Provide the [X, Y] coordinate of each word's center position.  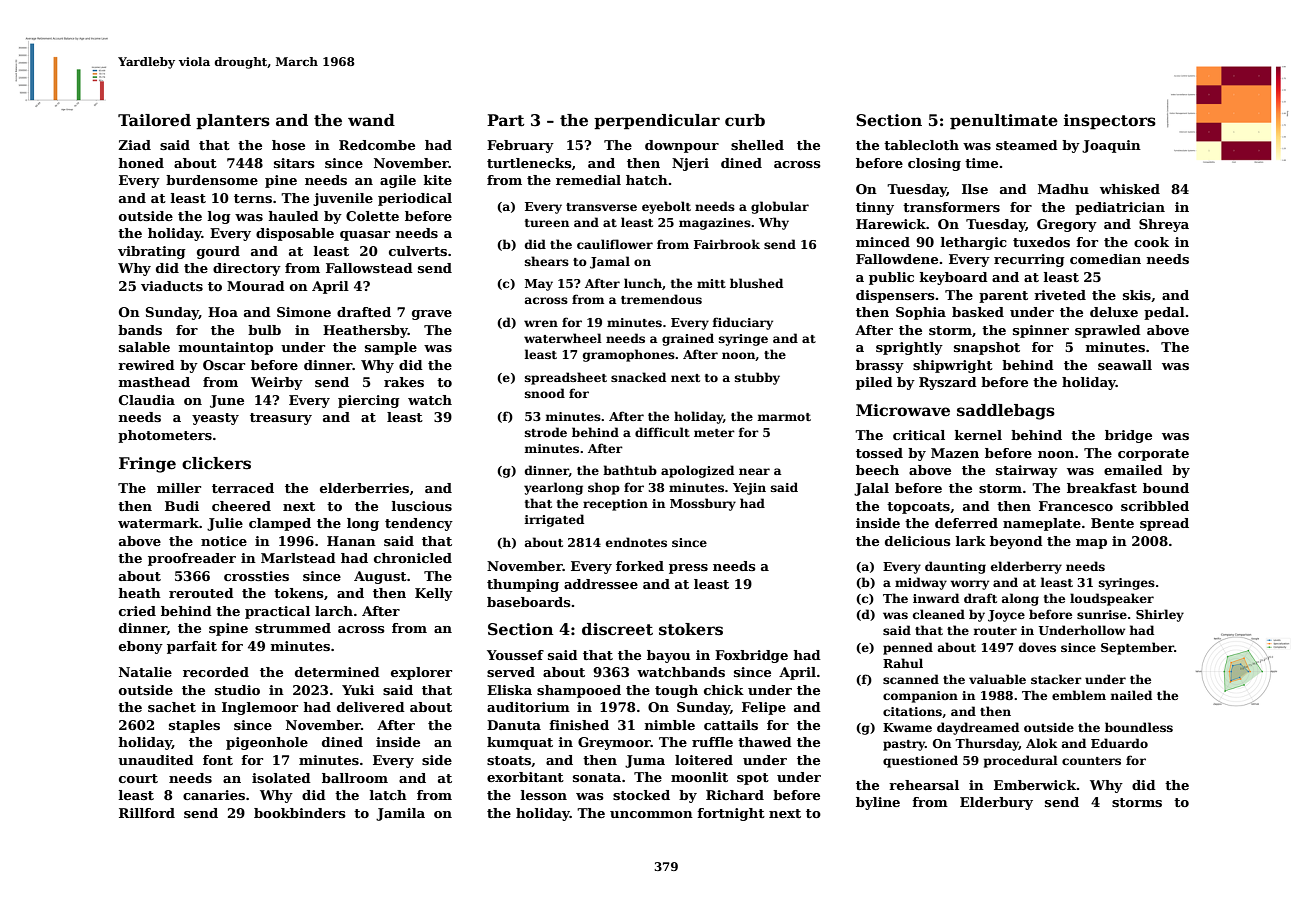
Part [505, 120]
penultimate [1004, 122]
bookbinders [300, 813]
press [688, 569]
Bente [1112, 523]
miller [179, 488]
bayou [668, 656]
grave [432, 315]
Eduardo [1119, 743]
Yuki [358, 690]
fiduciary [743, 323]
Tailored [154, 120]
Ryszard [948, 383]
